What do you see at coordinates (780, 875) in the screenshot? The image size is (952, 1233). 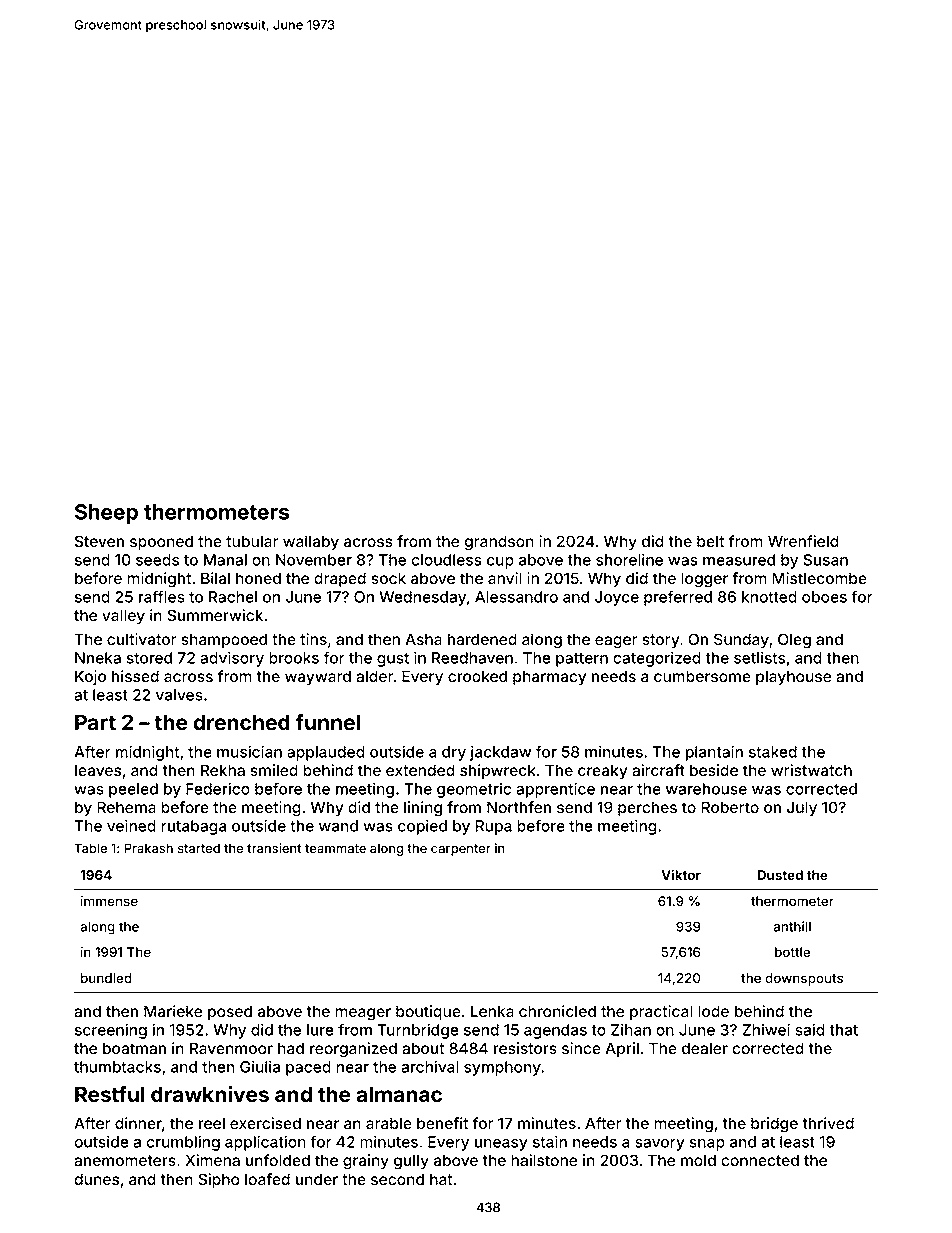 I see `Dusted` at bounding box center [780, 875].
